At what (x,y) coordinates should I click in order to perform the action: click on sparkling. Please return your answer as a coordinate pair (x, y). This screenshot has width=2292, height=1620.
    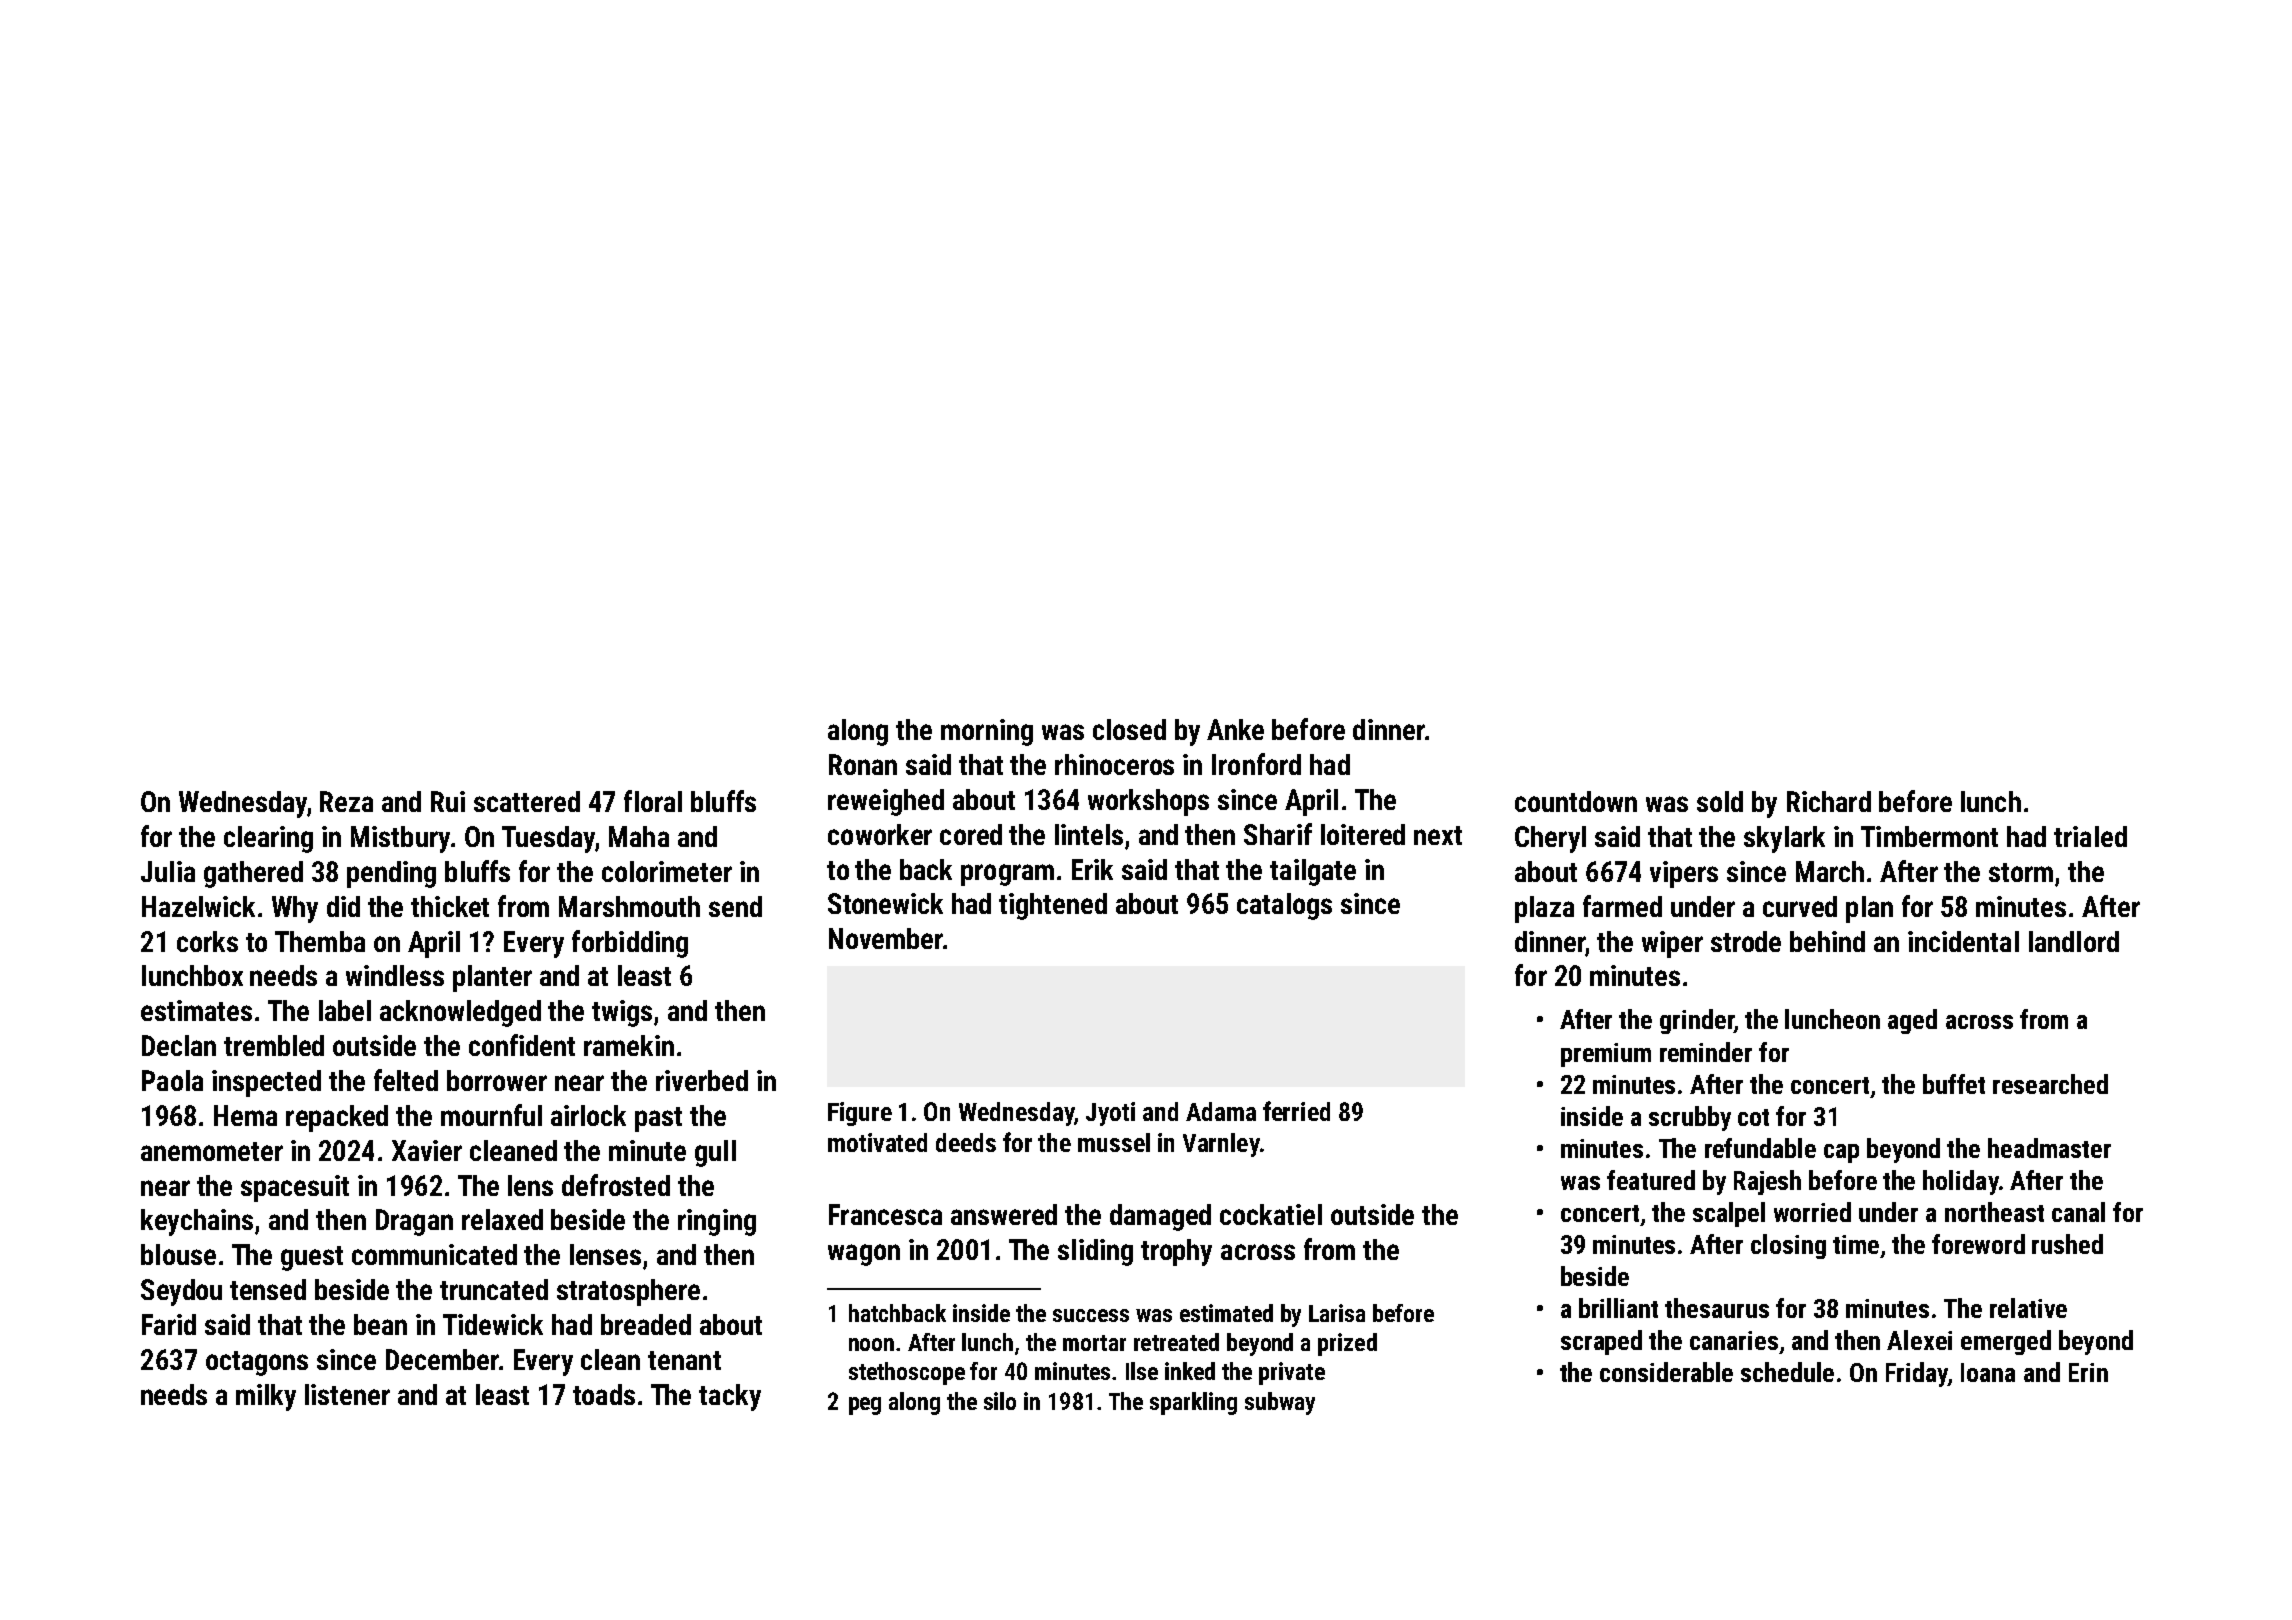
    Looking at the image, I should click on (1193, 1403).
